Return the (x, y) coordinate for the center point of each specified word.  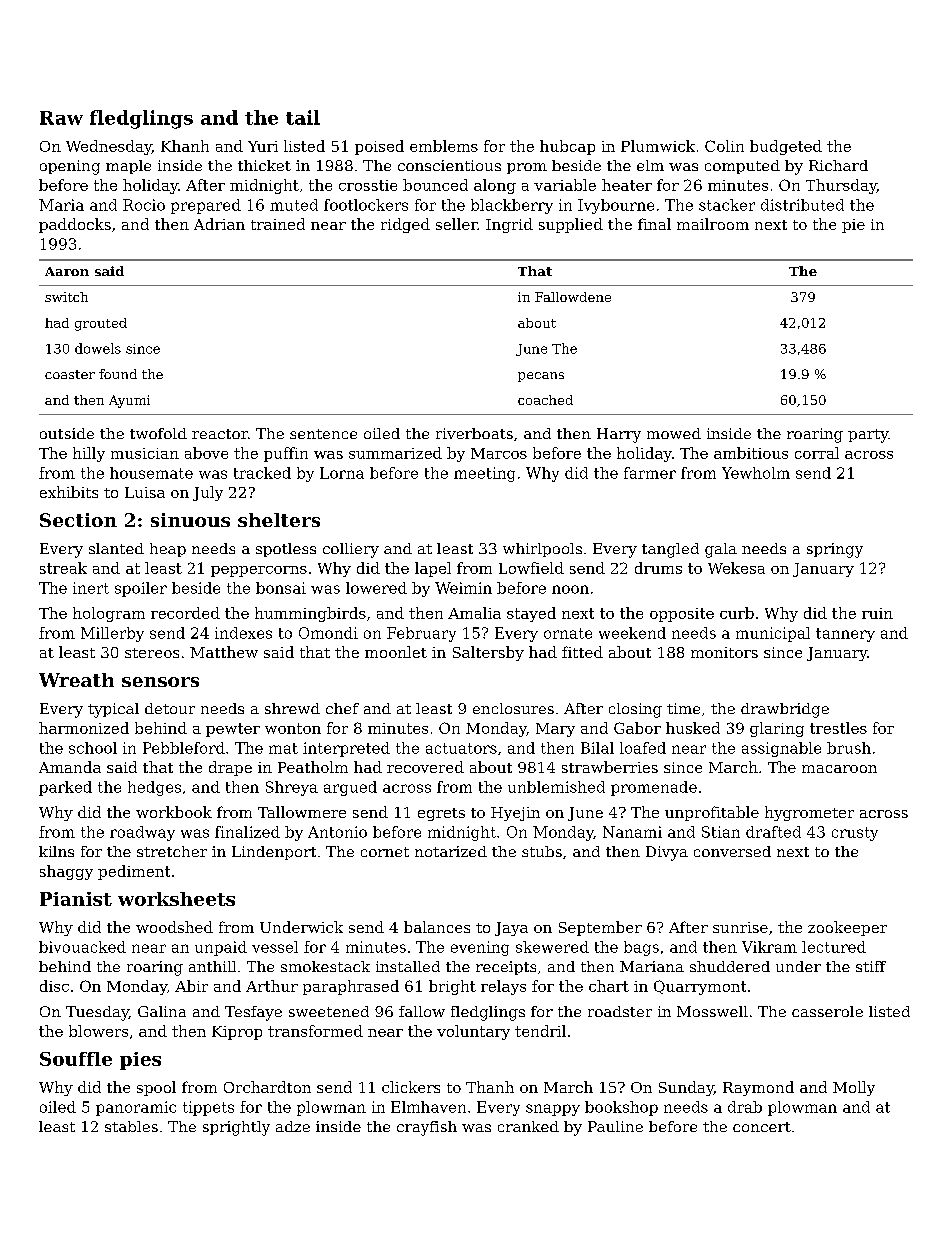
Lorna (342, 473)
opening (70, 167)
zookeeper (847, 928)
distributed (802, 205)
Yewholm (756, 473)
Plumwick (658, 146)
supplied (571, 225)
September (600, 928)
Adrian (219, 224)
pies (140, 1061)
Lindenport (274, 853)
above (206, 453)
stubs (542, 851)
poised (379, 147)
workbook (174, 812)
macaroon (839, 769)
